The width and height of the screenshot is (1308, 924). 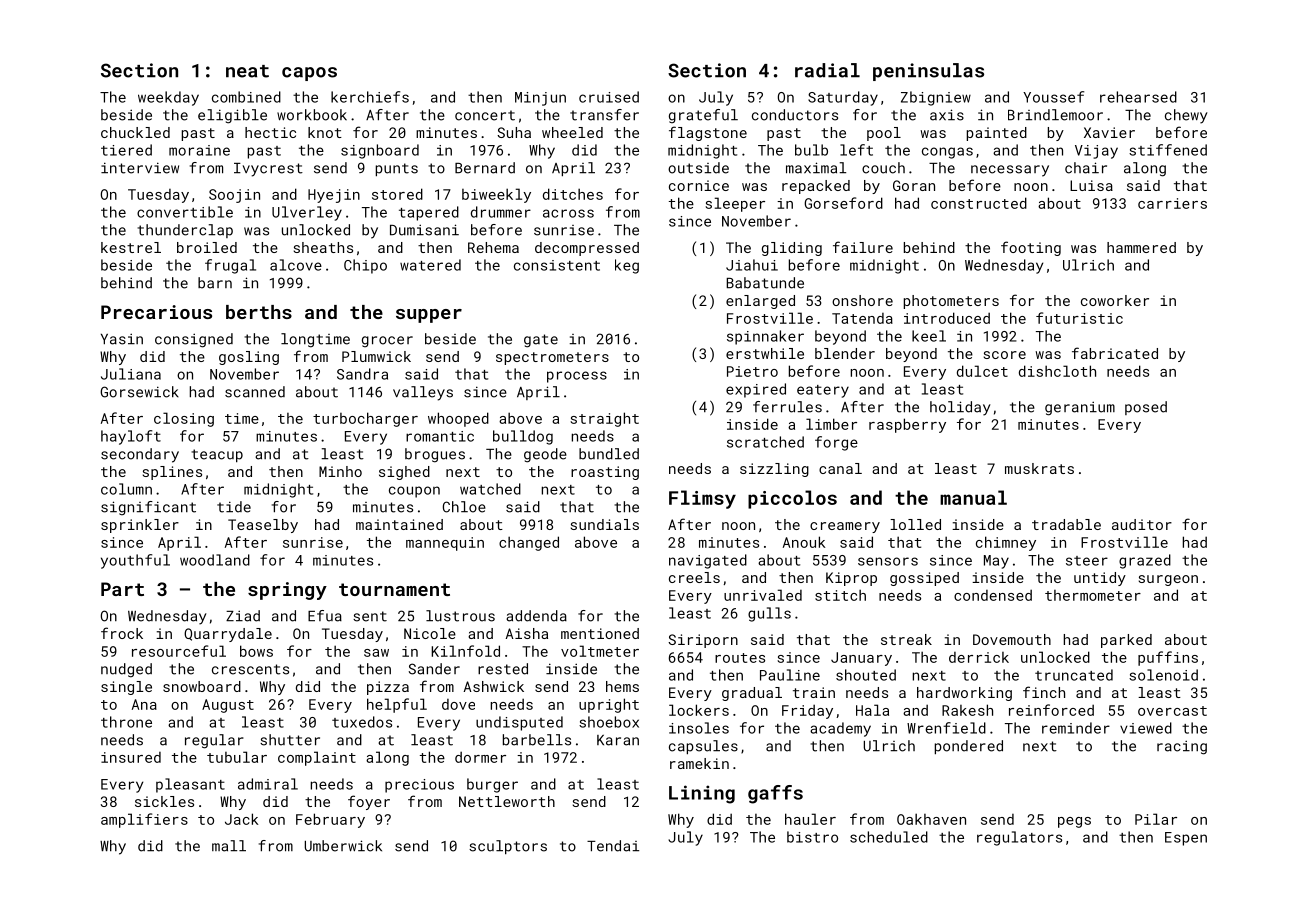 What do you see at coordinates (126, 489) in the screenshot?
I see `column` at bounding box center [126, 489].
